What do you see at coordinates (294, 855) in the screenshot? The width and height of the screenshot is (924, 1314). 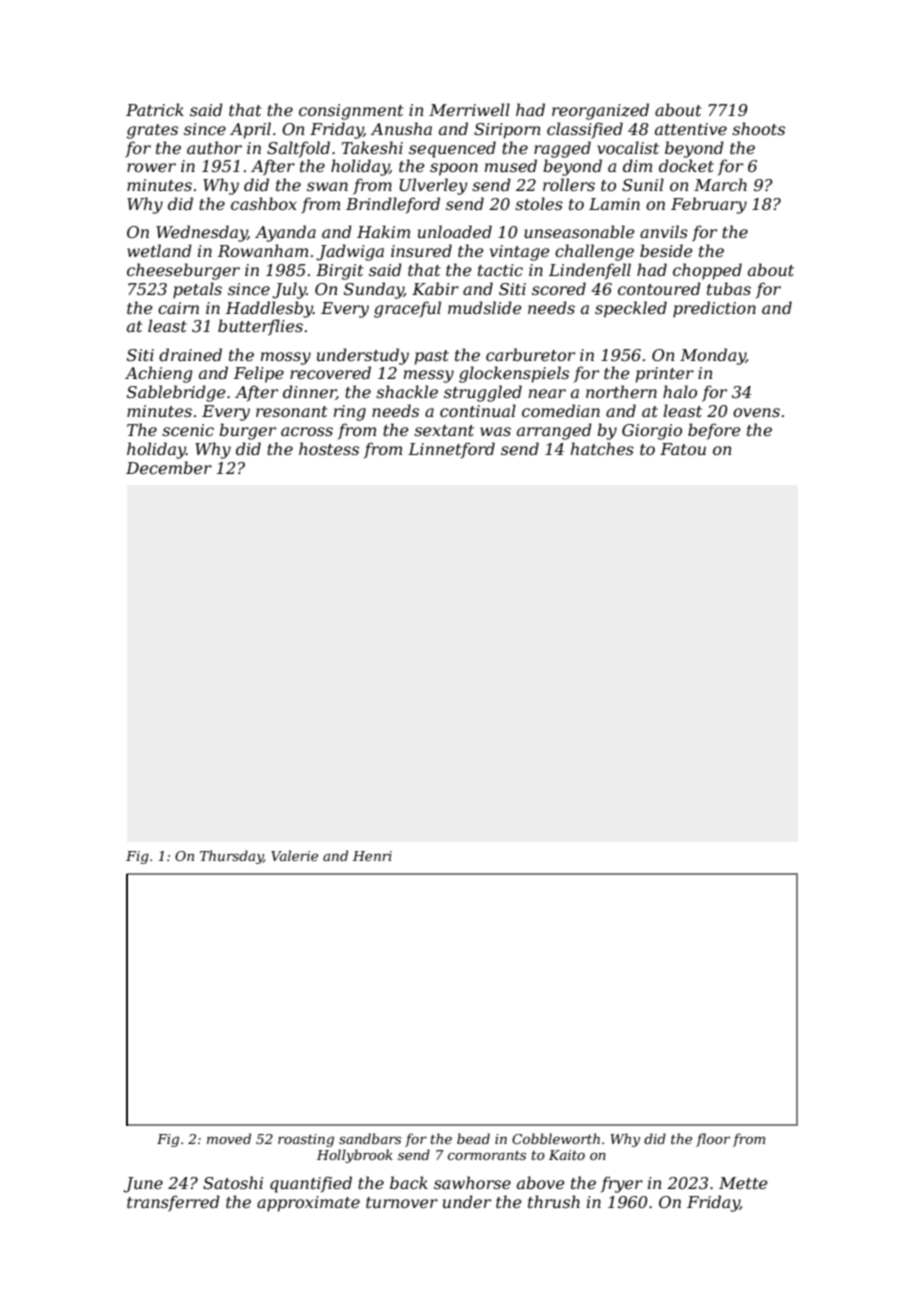 I see `Valerie` at bounding box center [294, 855].
